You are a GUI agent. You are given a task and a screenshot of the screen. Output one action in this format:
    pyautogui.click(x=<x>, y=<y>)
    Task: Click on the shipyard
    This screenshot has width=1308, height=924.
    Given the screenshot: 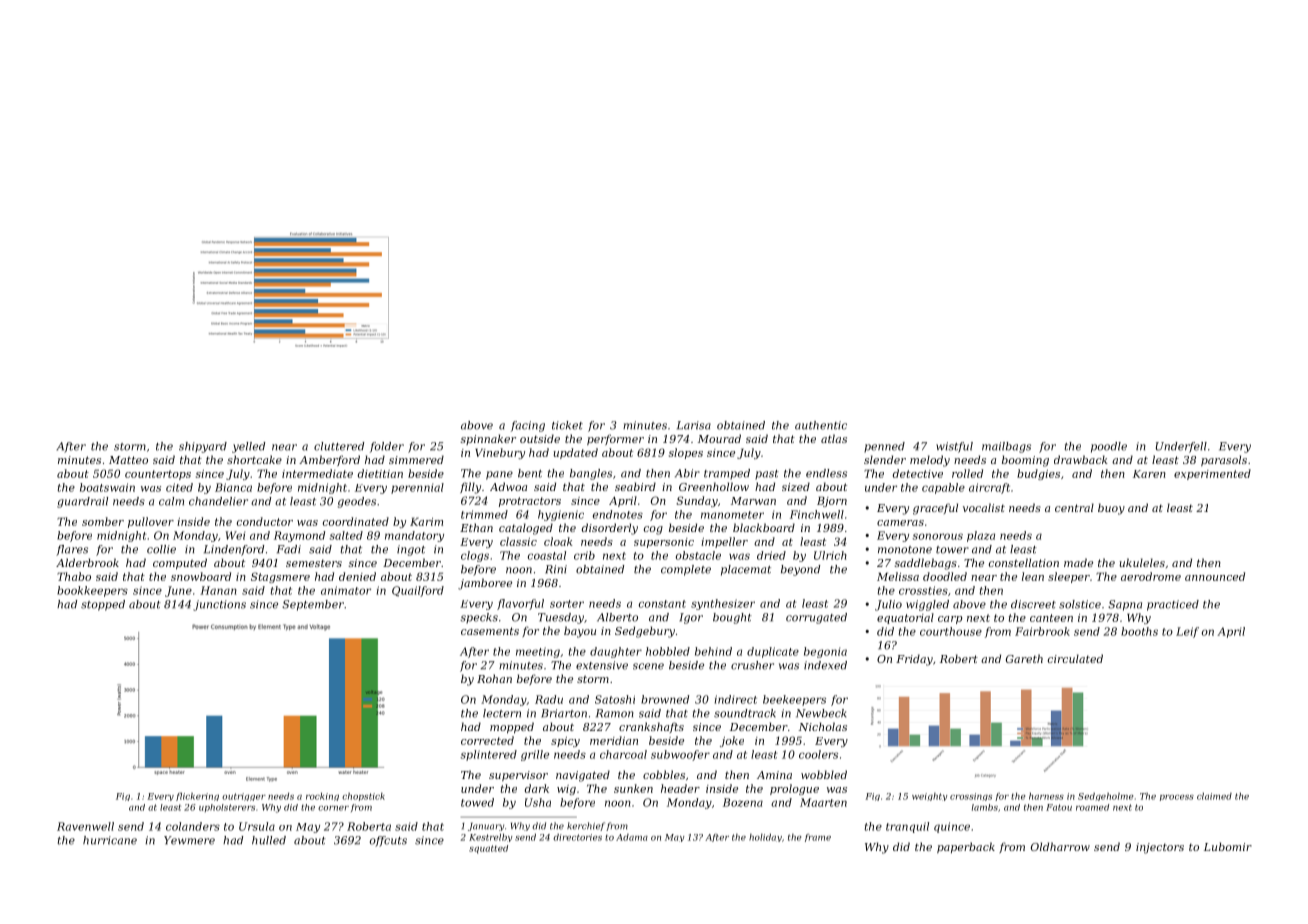 What is the action you would take?
    pyautogui.click(x=203, y=447)
